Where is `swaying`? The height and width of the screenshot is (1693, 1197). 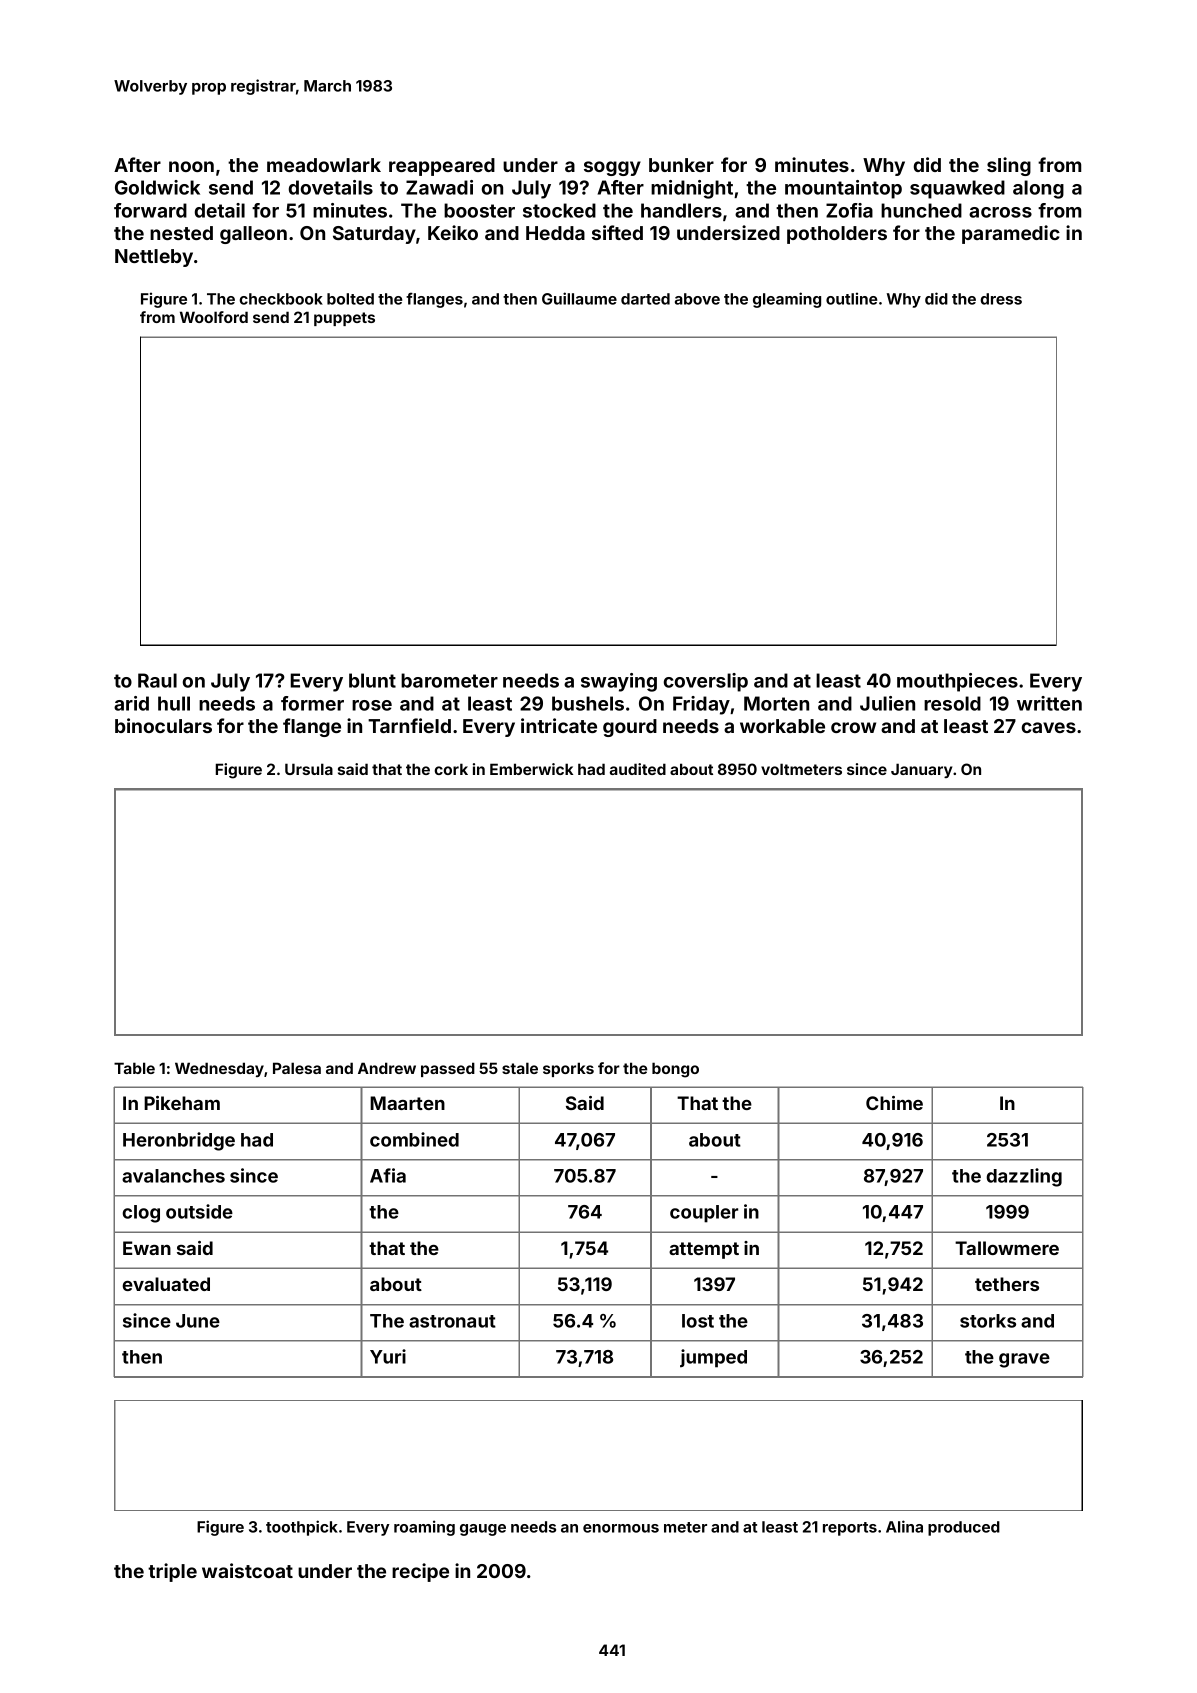
swaying is located at coordinates (619, 682).
